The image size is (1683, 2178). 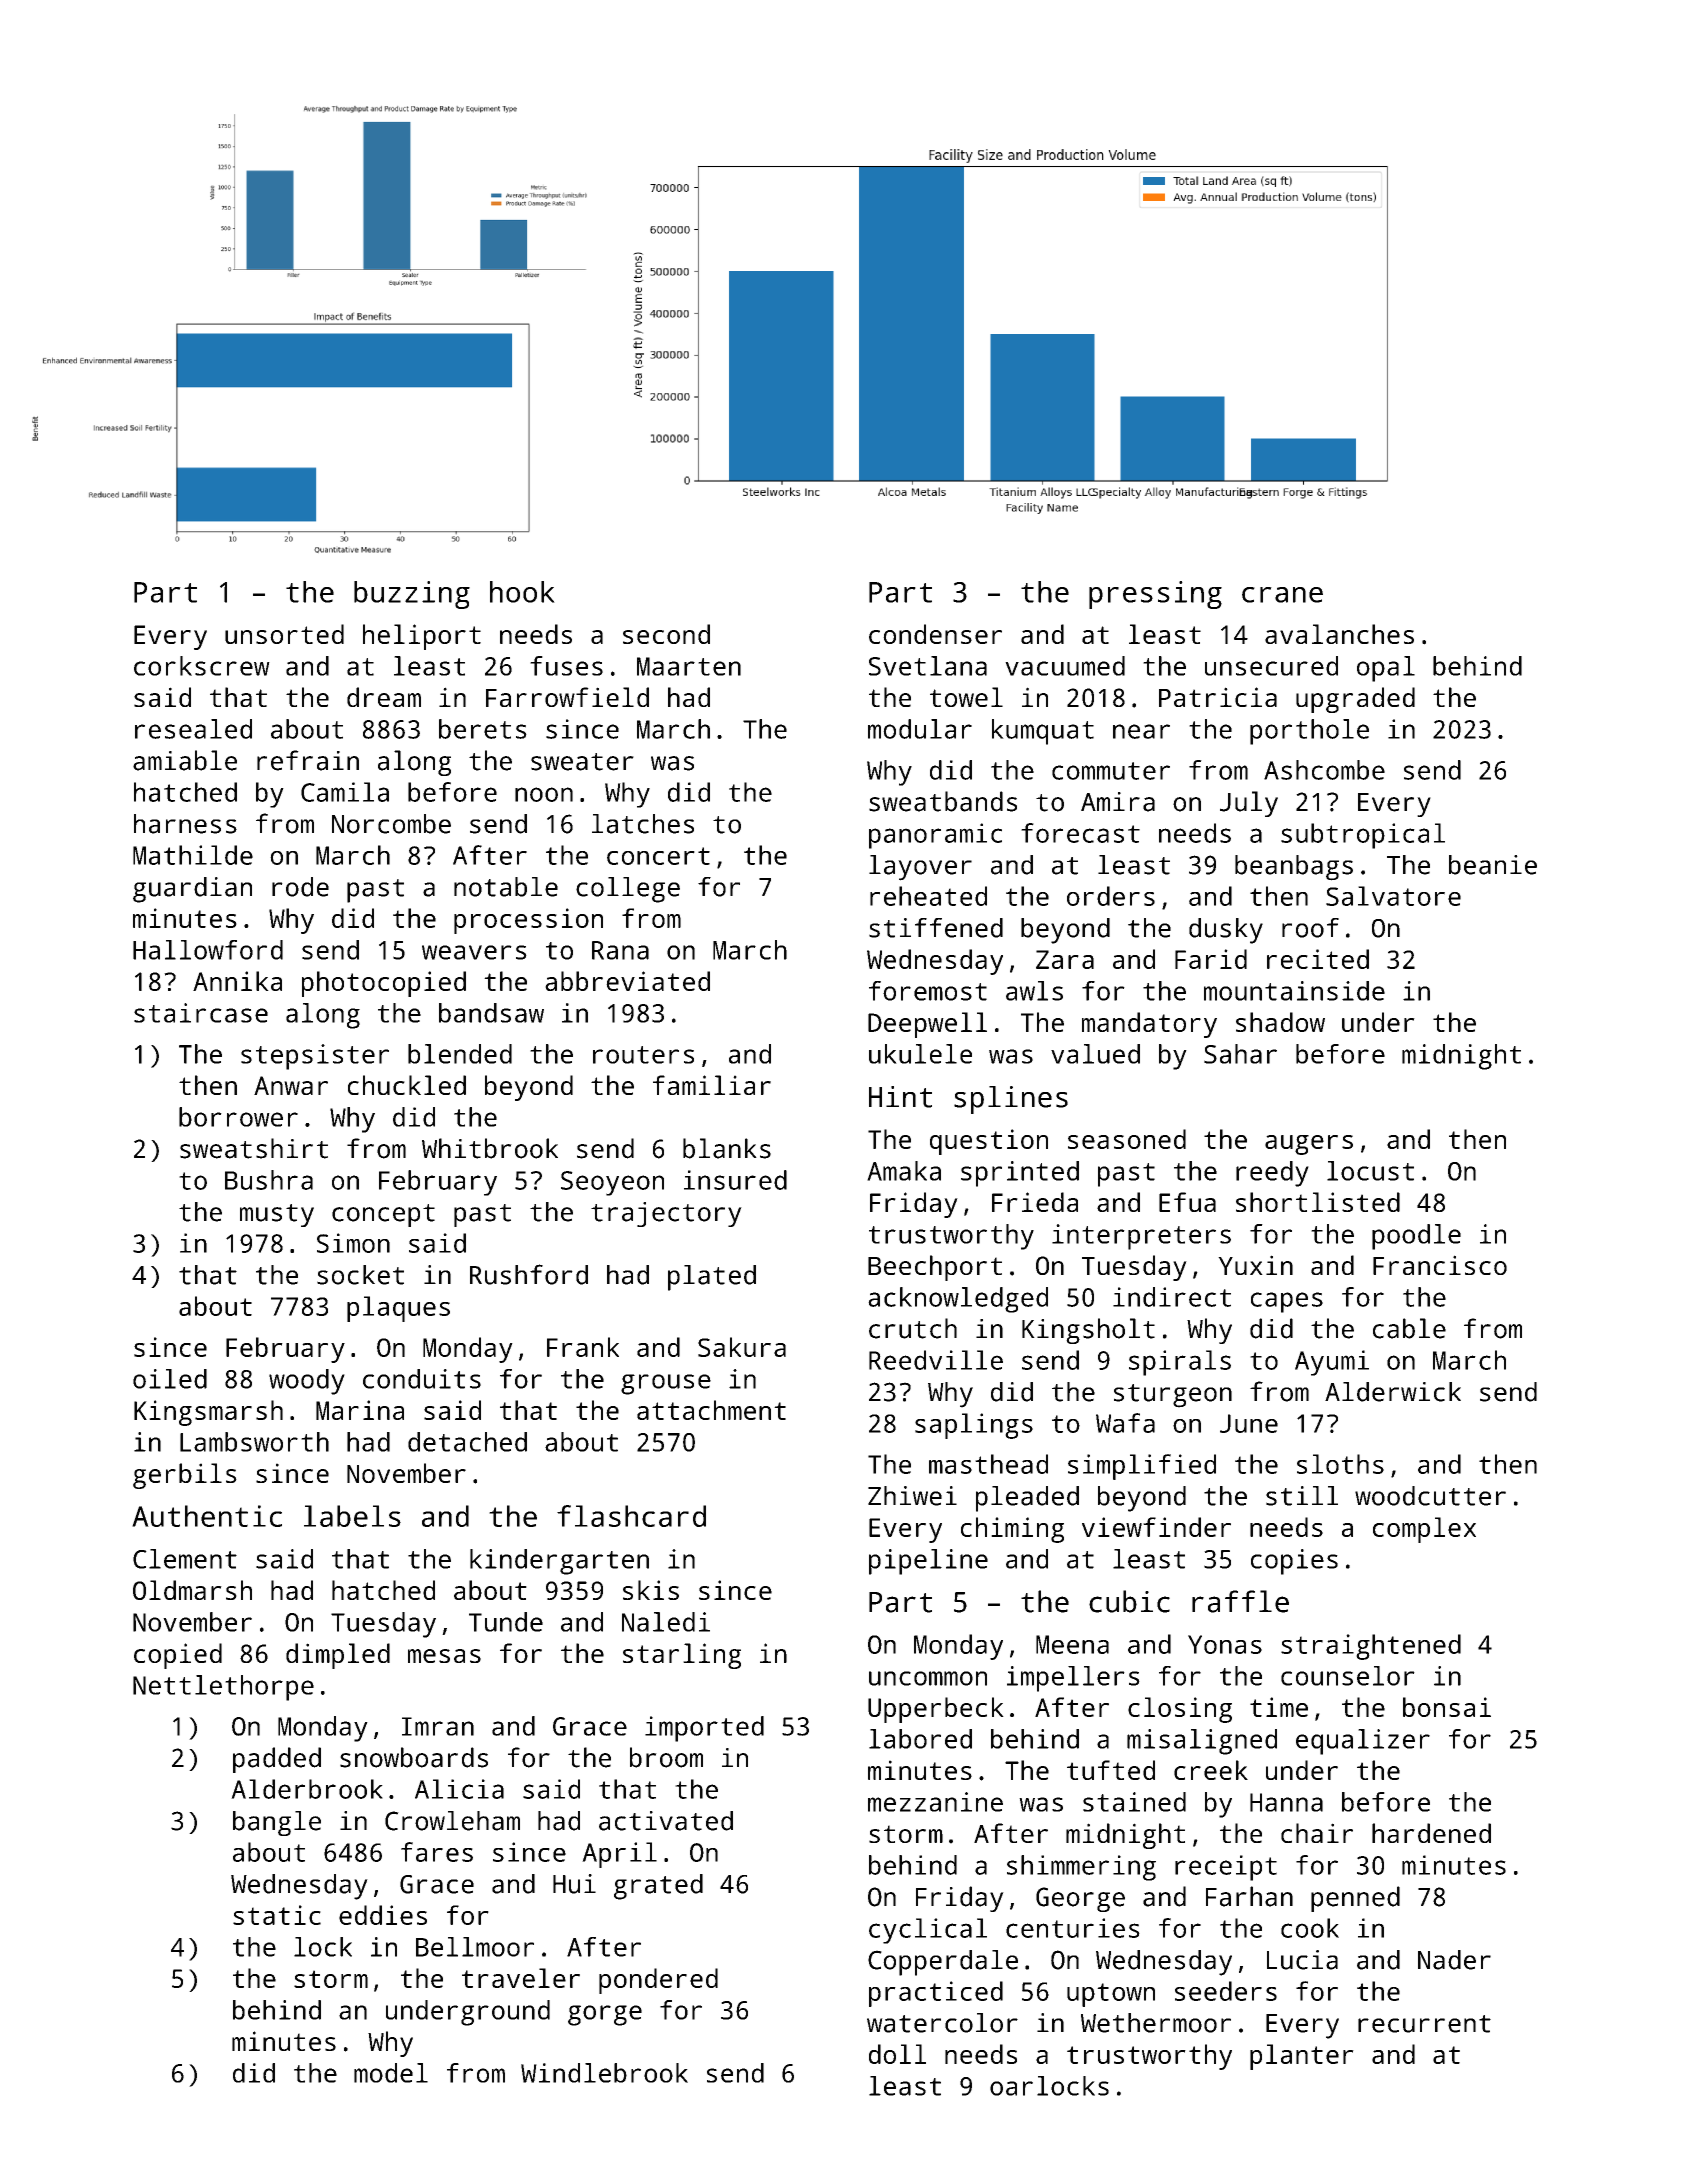 What do you see at coordinates (935, 1268) in the screenshot?
I see `Beechport` at bounding box center [935, 1268].
